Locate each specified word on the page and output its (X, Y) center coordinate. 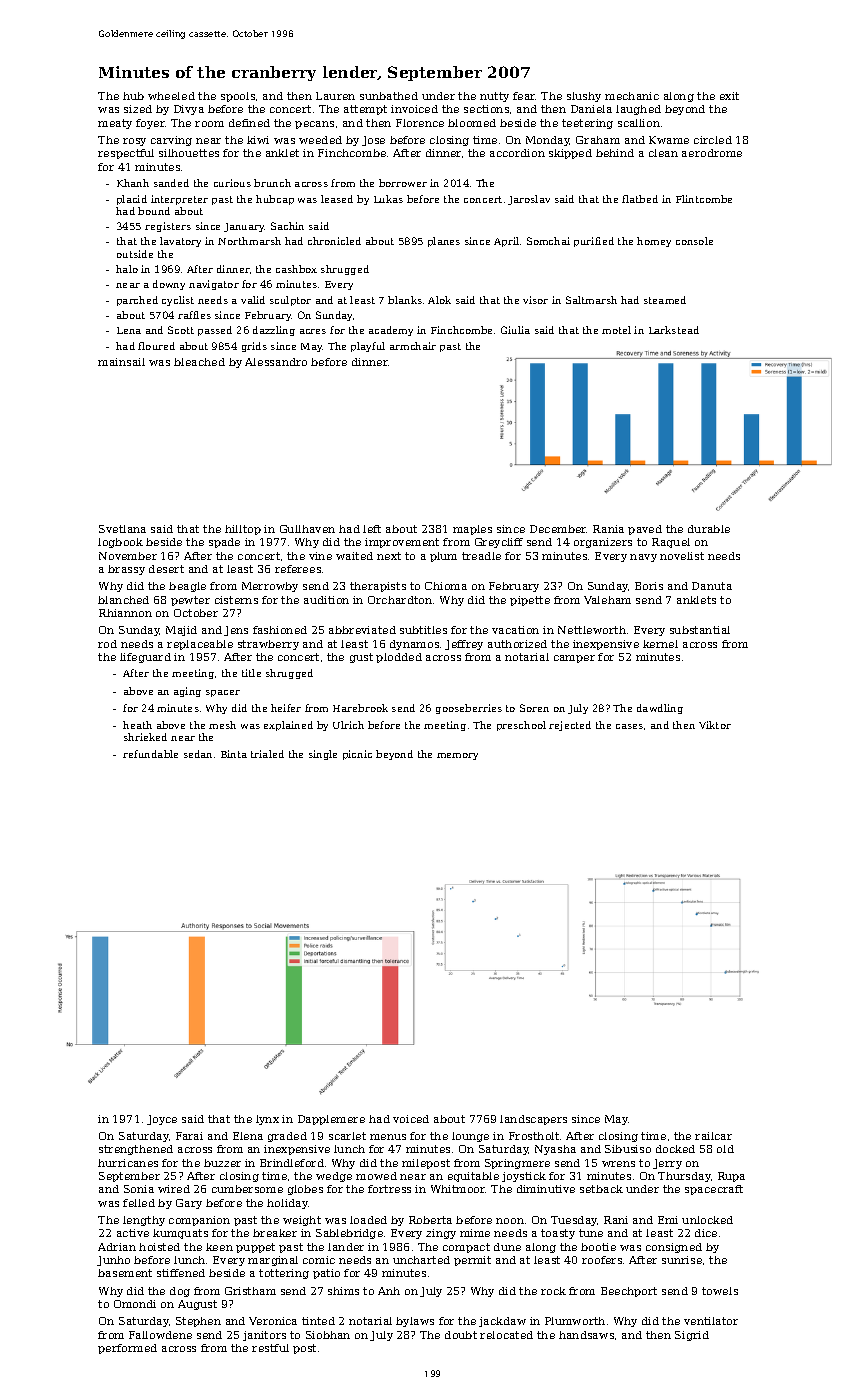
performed (127, 1349)
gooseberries (469, 709)
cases (629, 726)
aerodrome (712, 153)
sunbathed (389, 96)
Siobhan (328, 1335)
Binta (234, 754)
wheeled (171, 96)
